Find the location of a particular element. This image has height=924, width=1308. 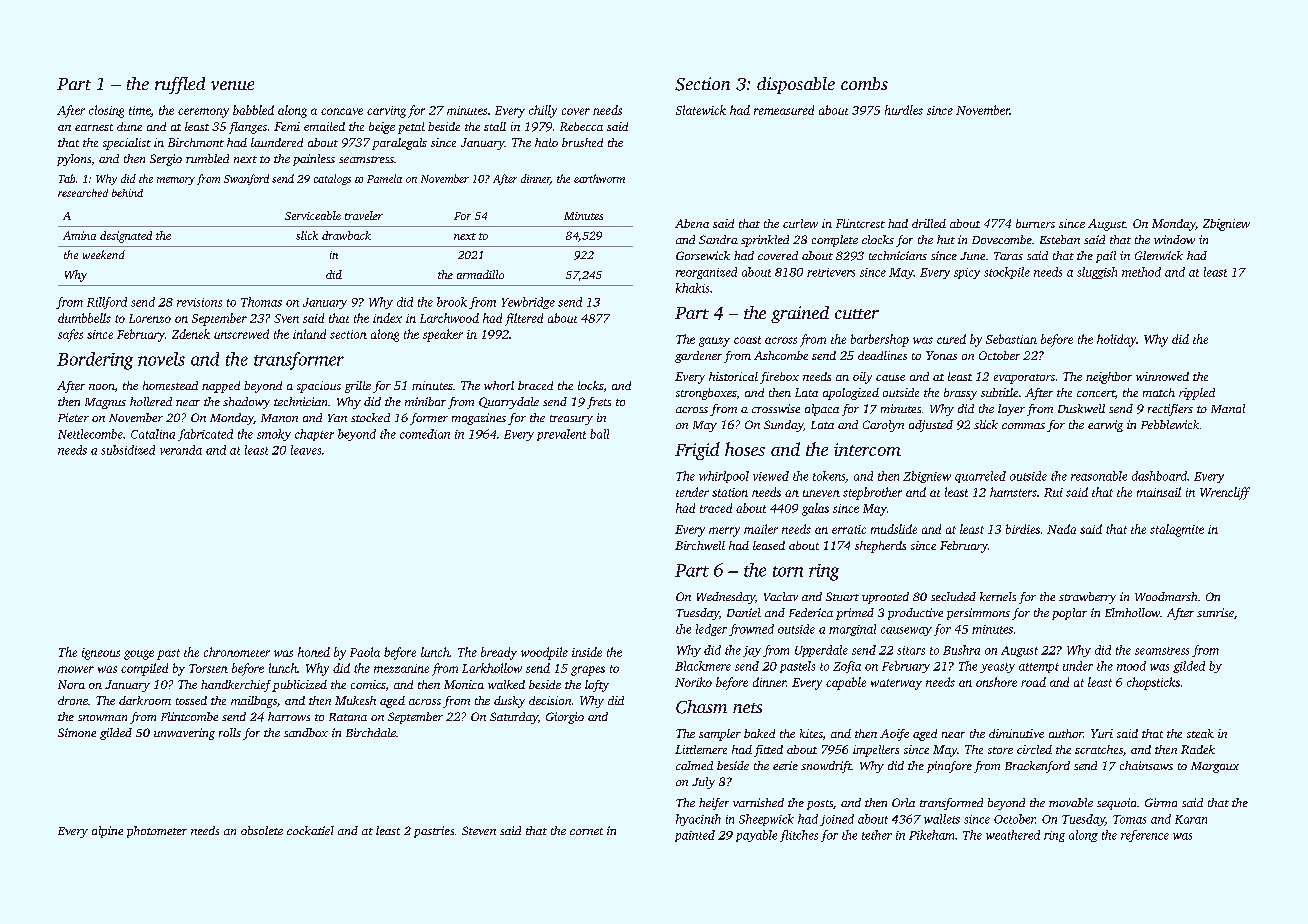

gauzy is located at coordinates (714, 342).
